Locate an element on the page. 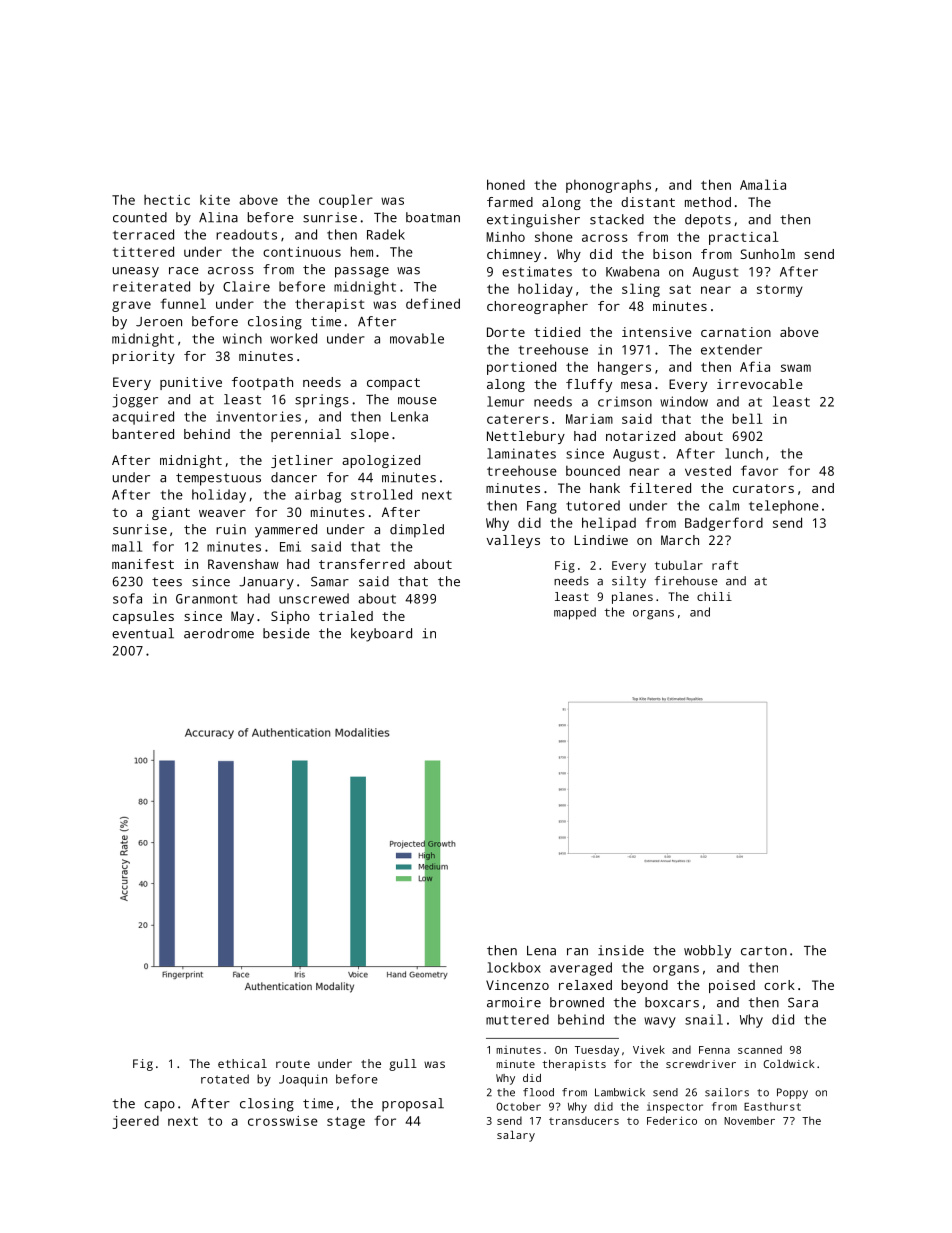 This document has width=952, height=1233. aerodrome is located at coordinates (219, 633).
